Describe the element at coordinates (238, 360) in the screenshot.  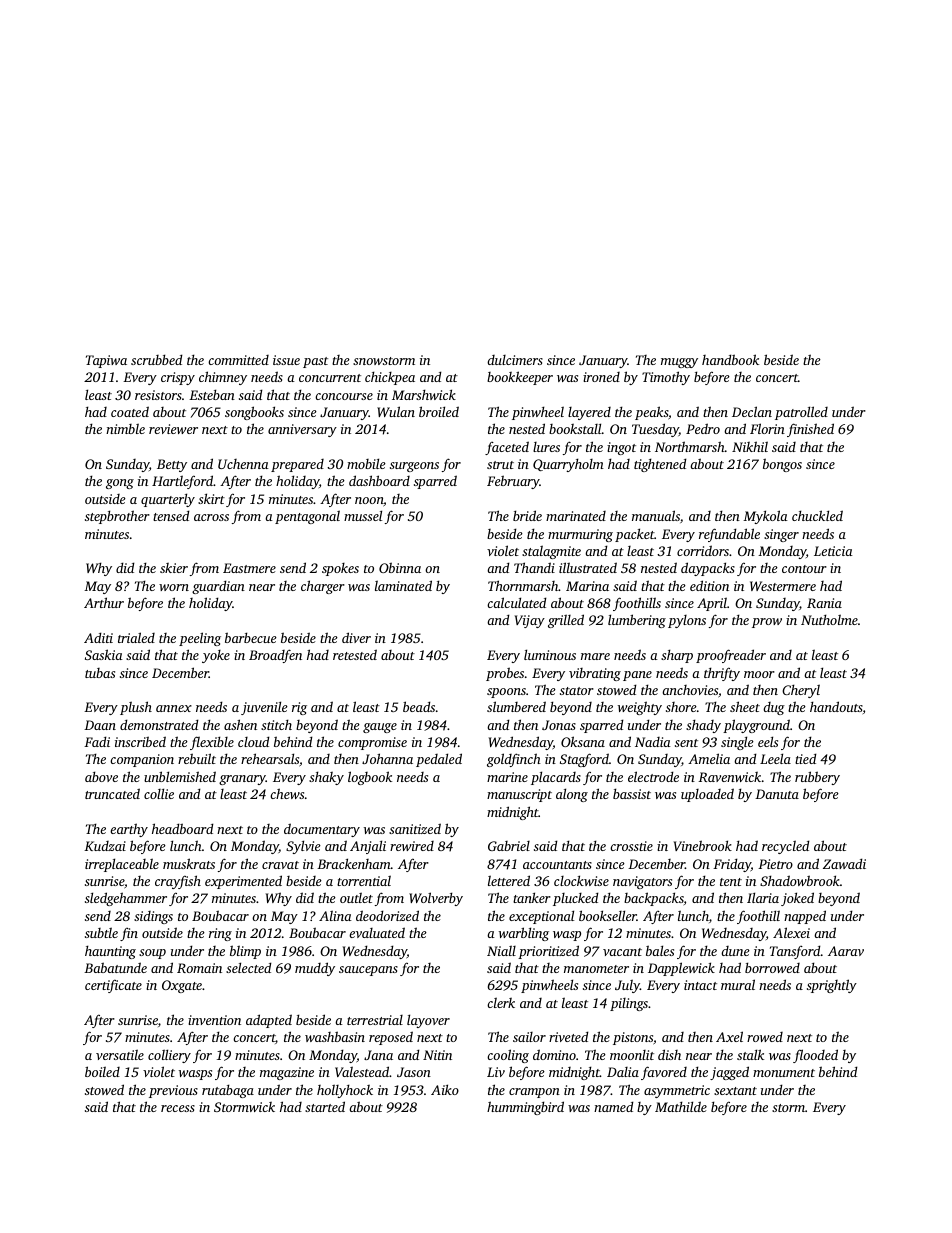
I see `committed` at that location.
